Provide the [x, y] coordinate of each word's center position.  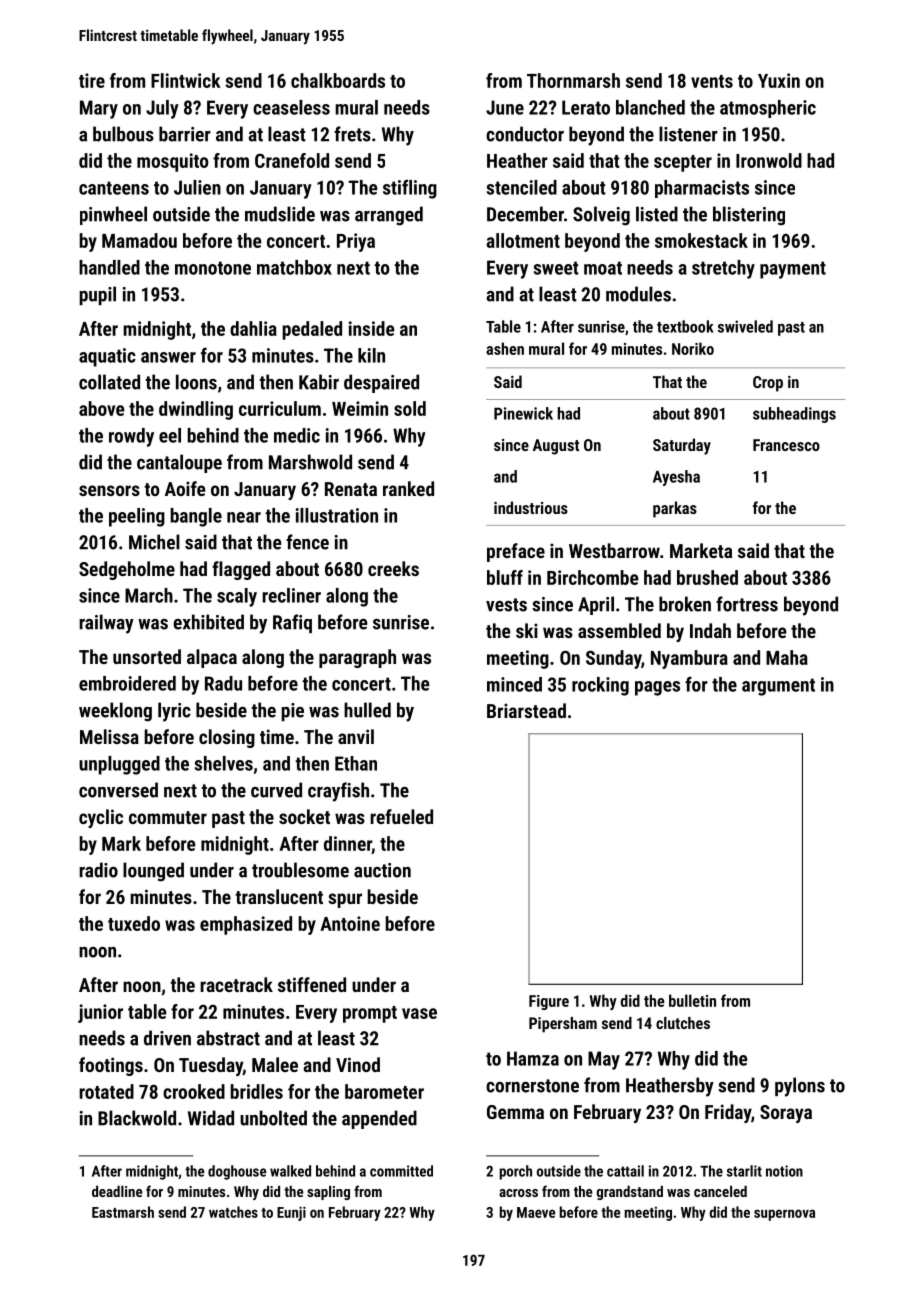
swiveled [745, 326]
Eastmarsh [123, 1212]
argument [778, 687]
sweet [556, 268]
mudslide [280, 214]
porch [516, 1172]
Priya [356, 242]
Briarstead [526, 710]
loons [196, 382]
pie [292, 712]
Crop [768, 384]
